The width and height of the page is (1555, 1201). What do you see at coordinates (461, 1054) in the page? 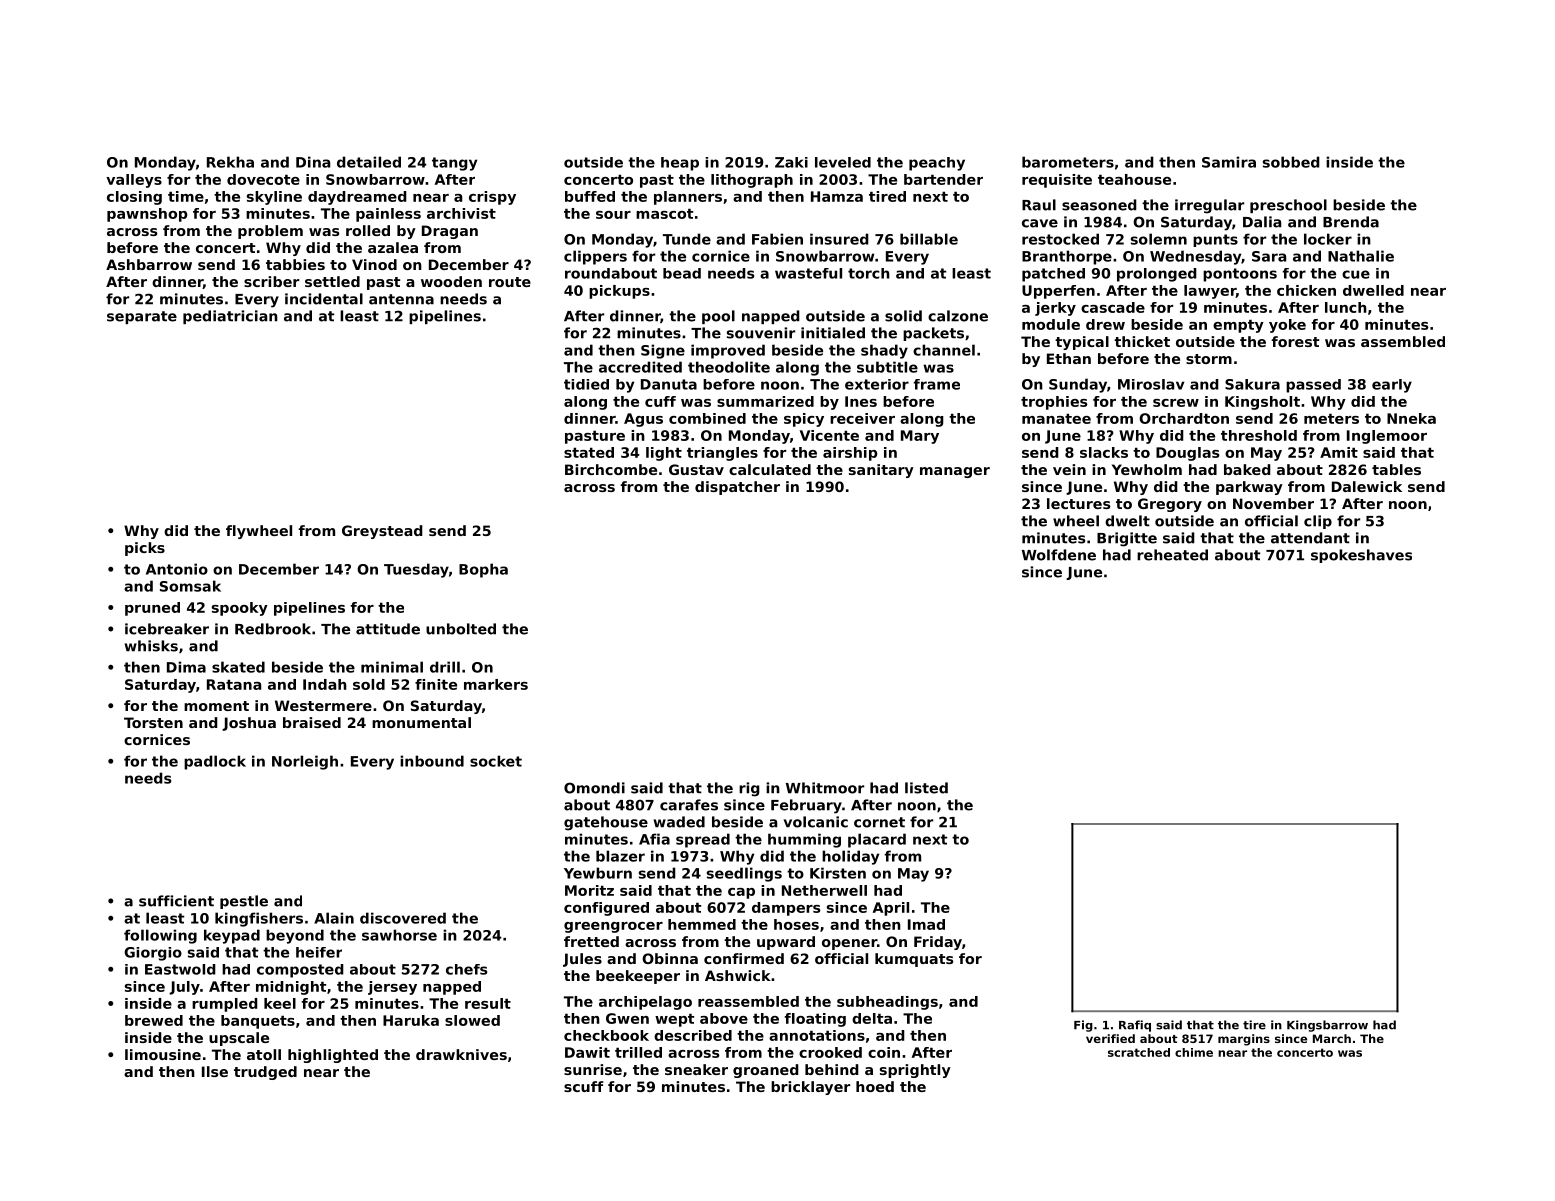
I see `drawknives` at bounding box center [461, 1054].
